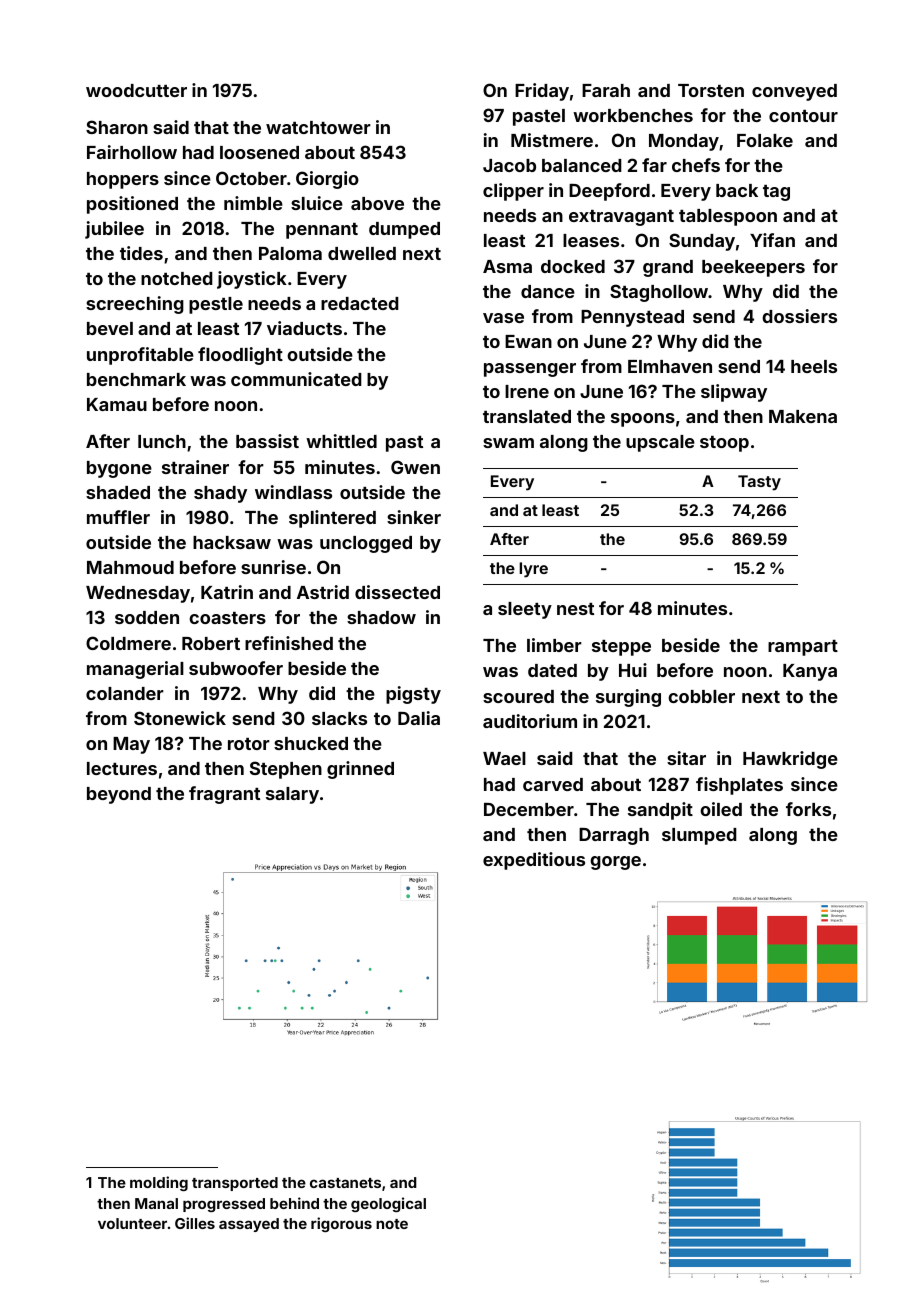 This document has width=924, height=1314. Describe the element at coordinates (534, 861) in the document. I see `expeditious` at that location.
